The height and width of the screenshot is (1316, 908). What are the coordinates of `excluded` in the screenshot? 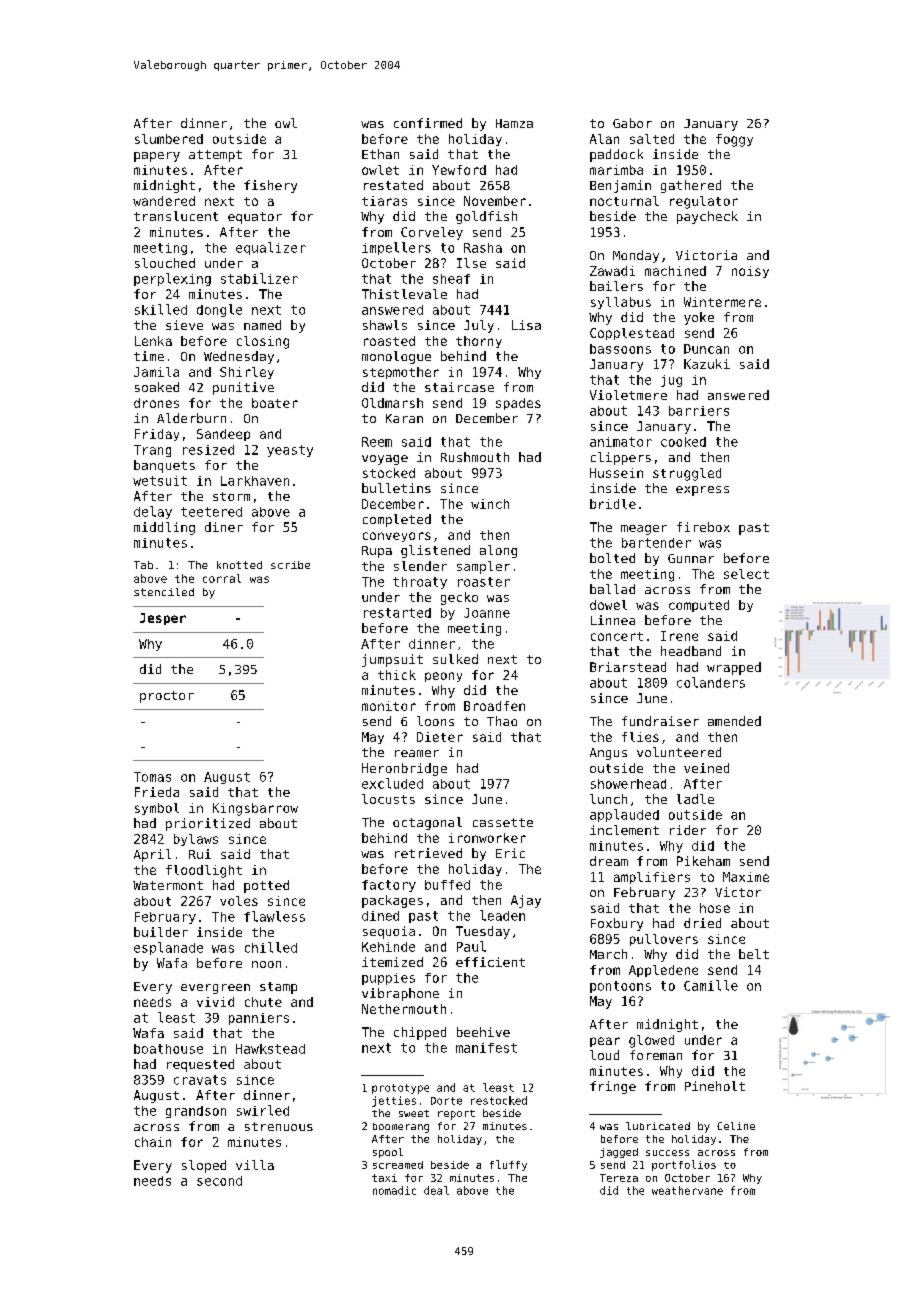 It's located at (392, 783).
